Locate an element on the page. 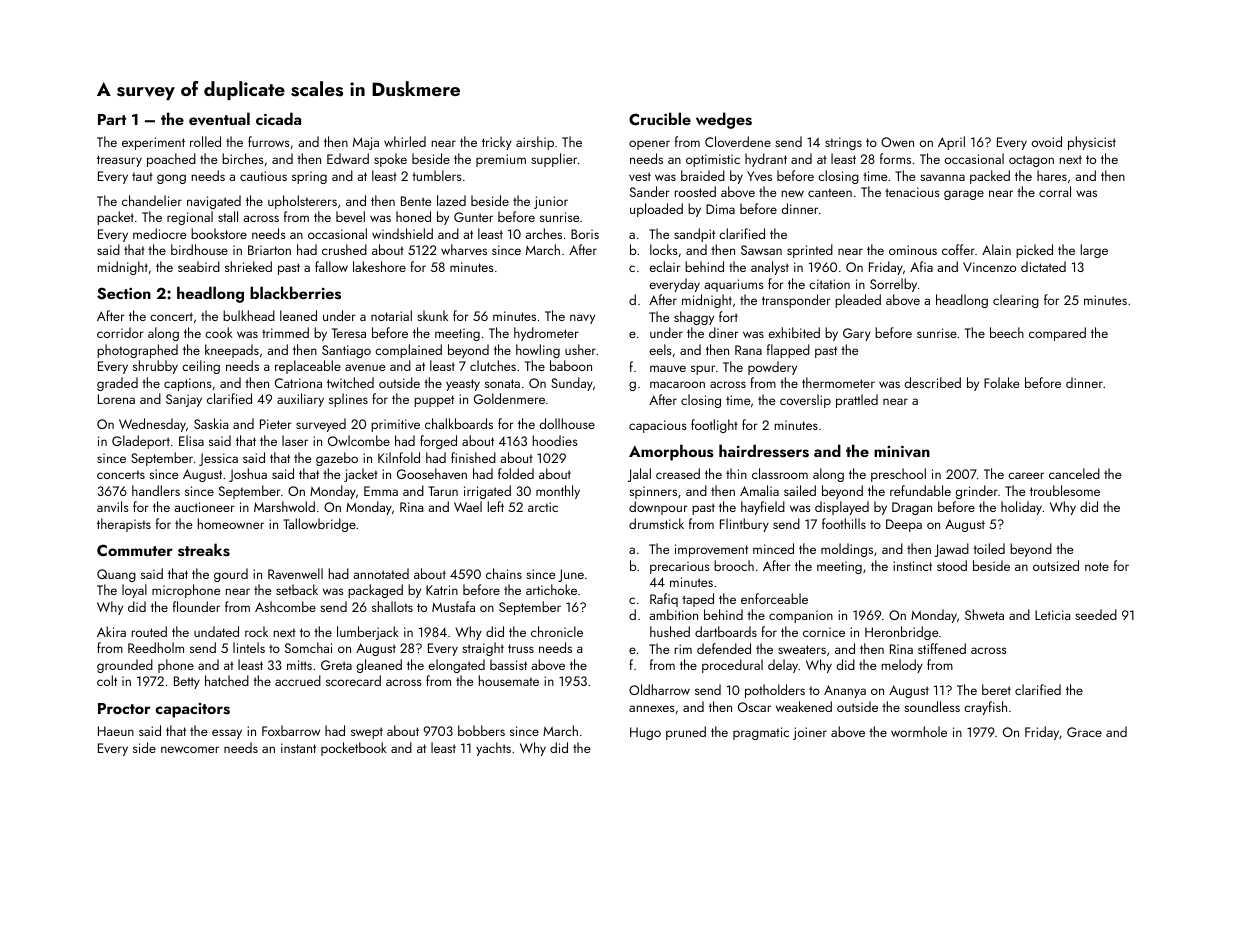 The width and height of the image is (1233, 952). spring is located at coordinates (309, 177).
